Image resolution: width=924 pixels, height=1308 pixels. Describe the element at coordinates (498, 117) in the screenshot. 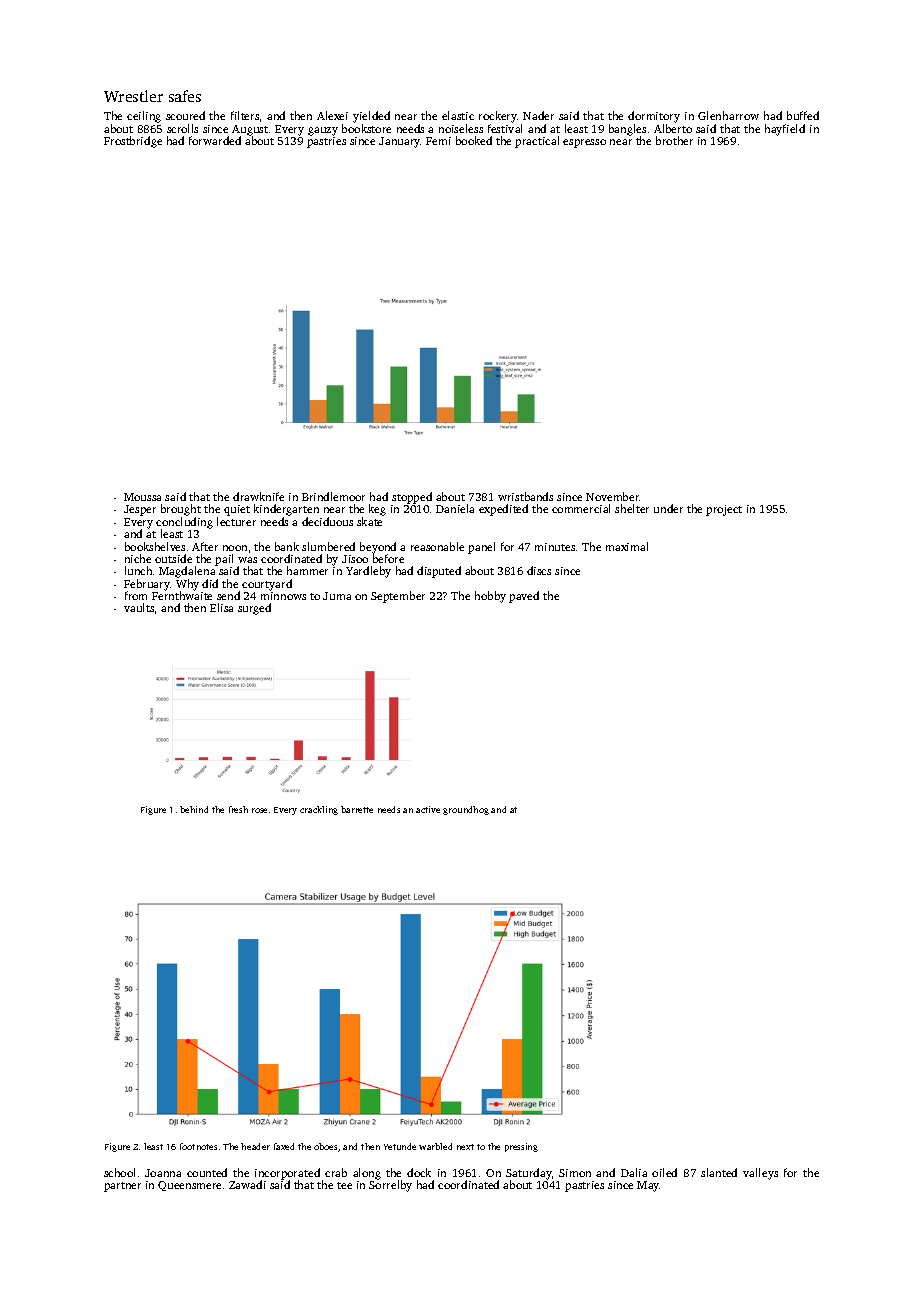

I see `rockery` at that location.
